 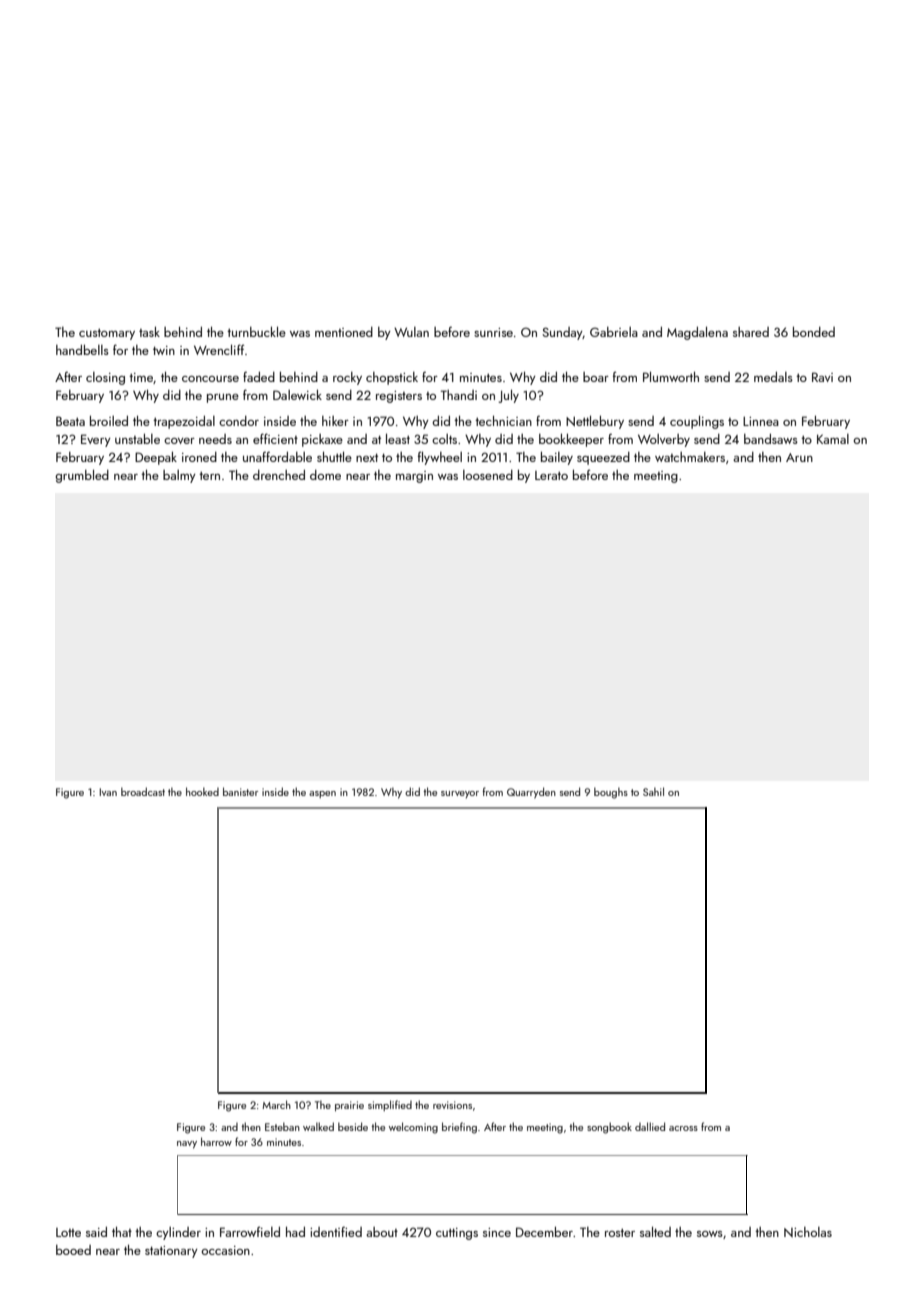 What do you see at coordinates (325, 475) in the page?
I see `dome` at bounding box center [325, 475].
